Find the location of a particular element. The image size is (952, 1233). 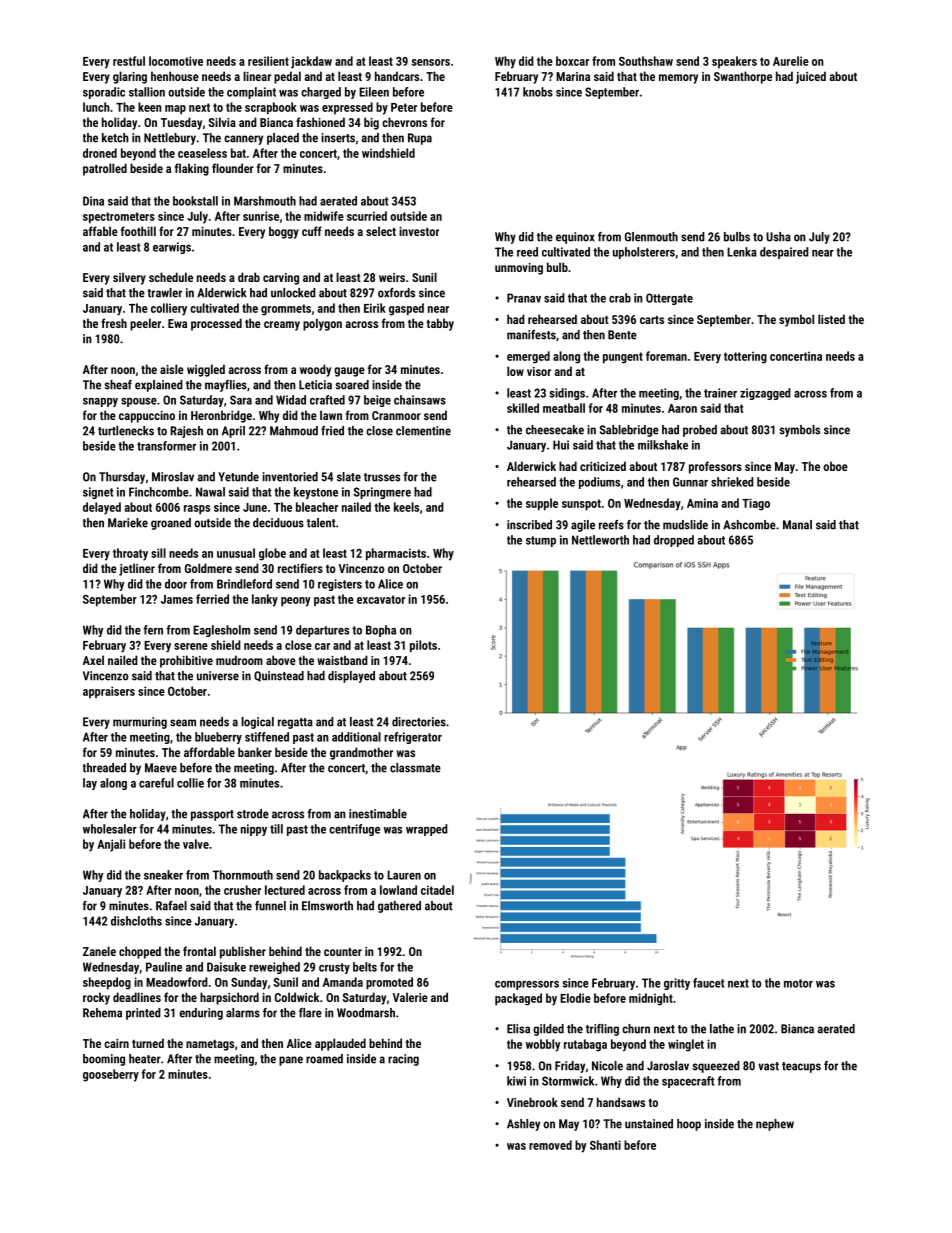

dropped is located at coordinates (674, 541).
